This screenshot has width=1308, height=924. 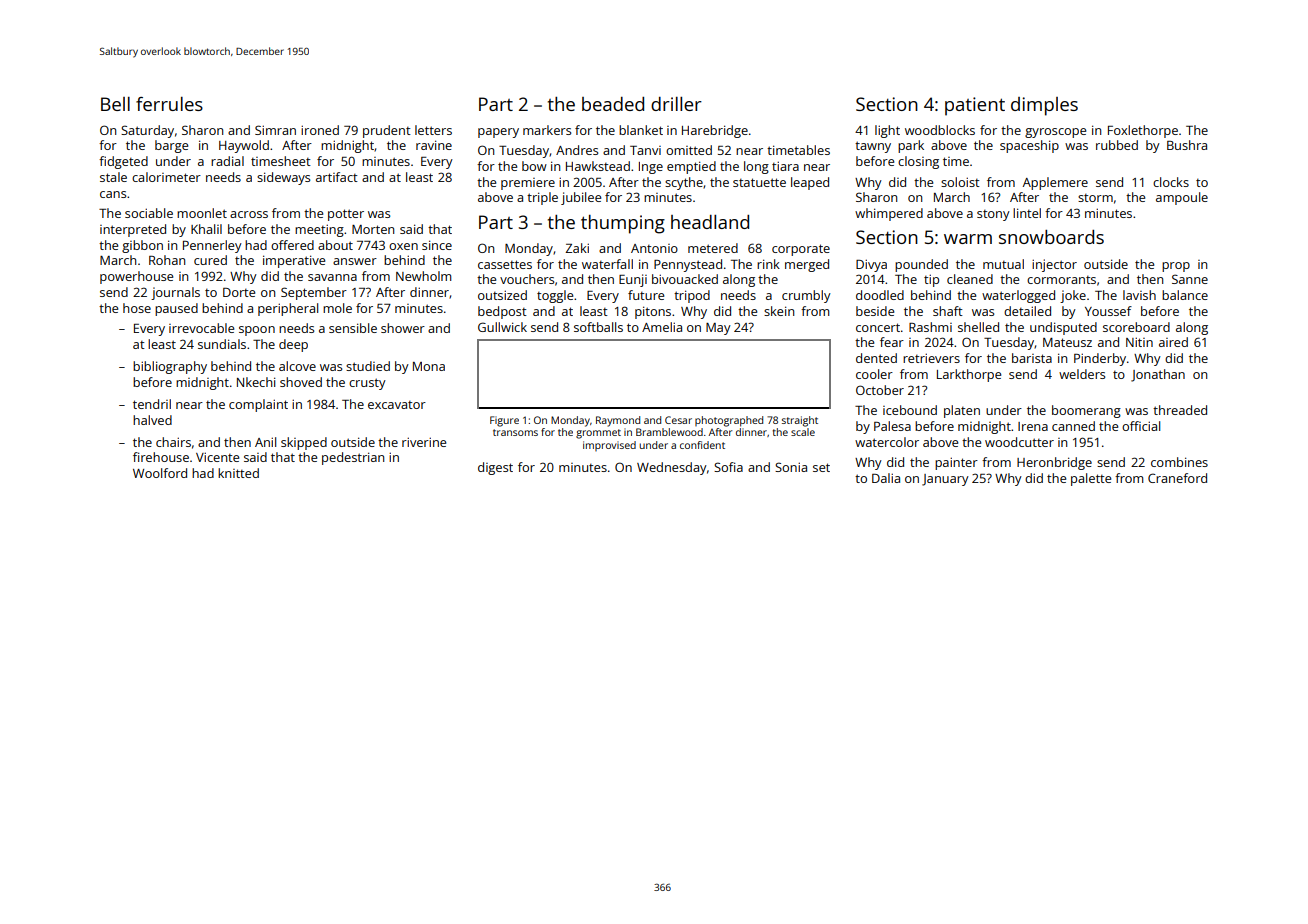 What do you see at coordinates (283, 178) in the screenshot?
I see `sideways` at bounding box center [283, 178].
